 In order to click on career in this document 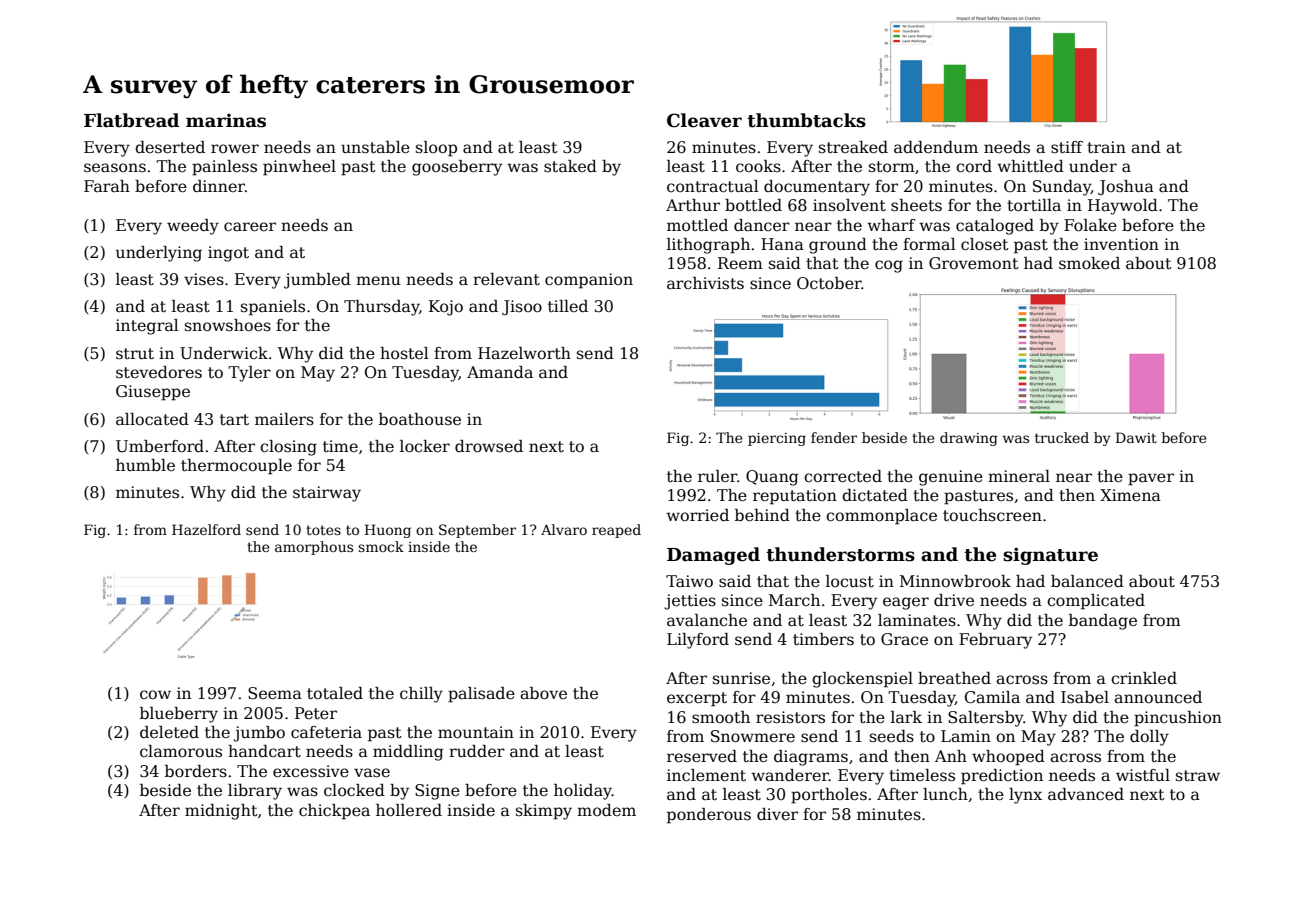, I will do `click(250, 227)`.
